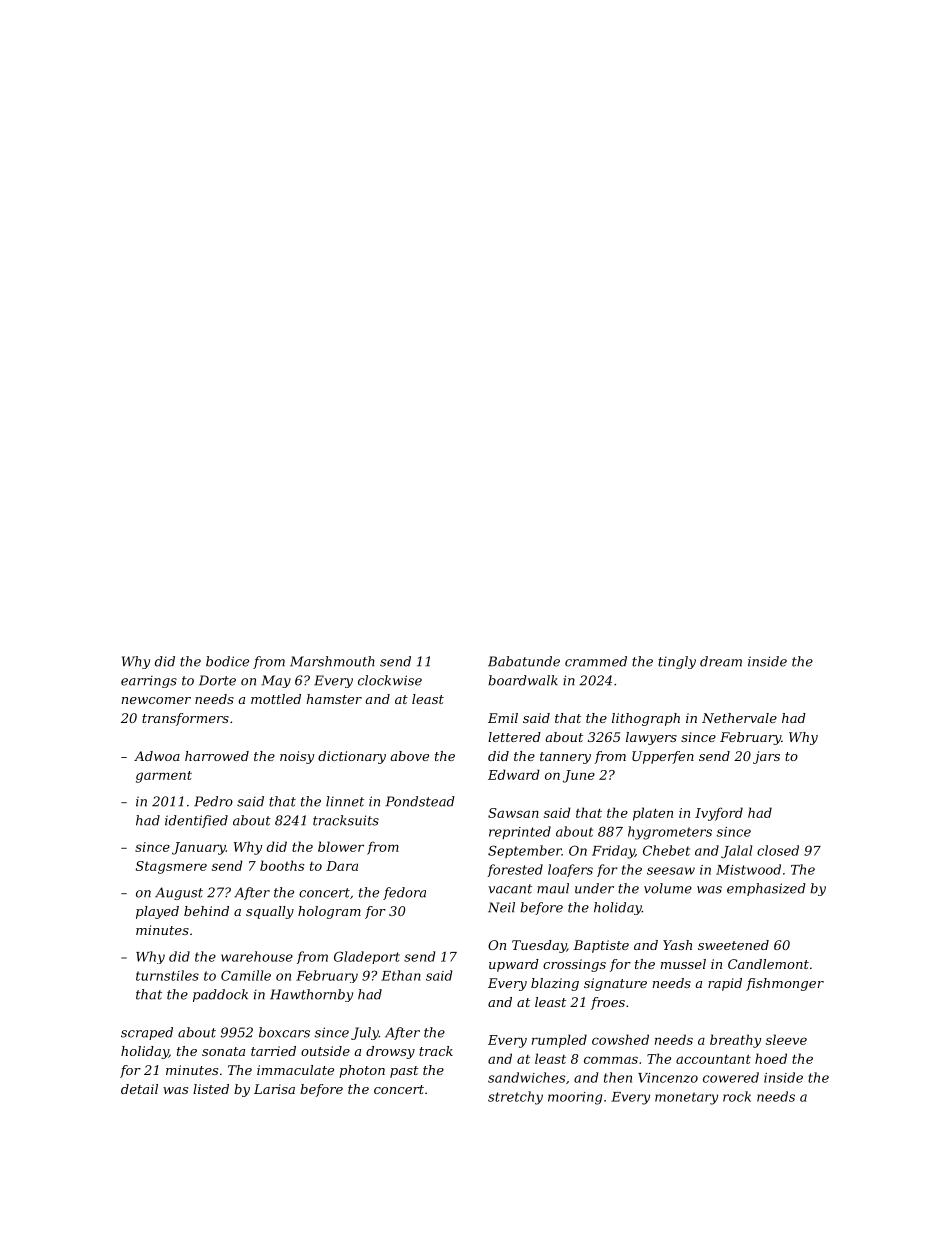  Describe the element at coordinates (766, 757) in the page. I see `jars` at that location.
